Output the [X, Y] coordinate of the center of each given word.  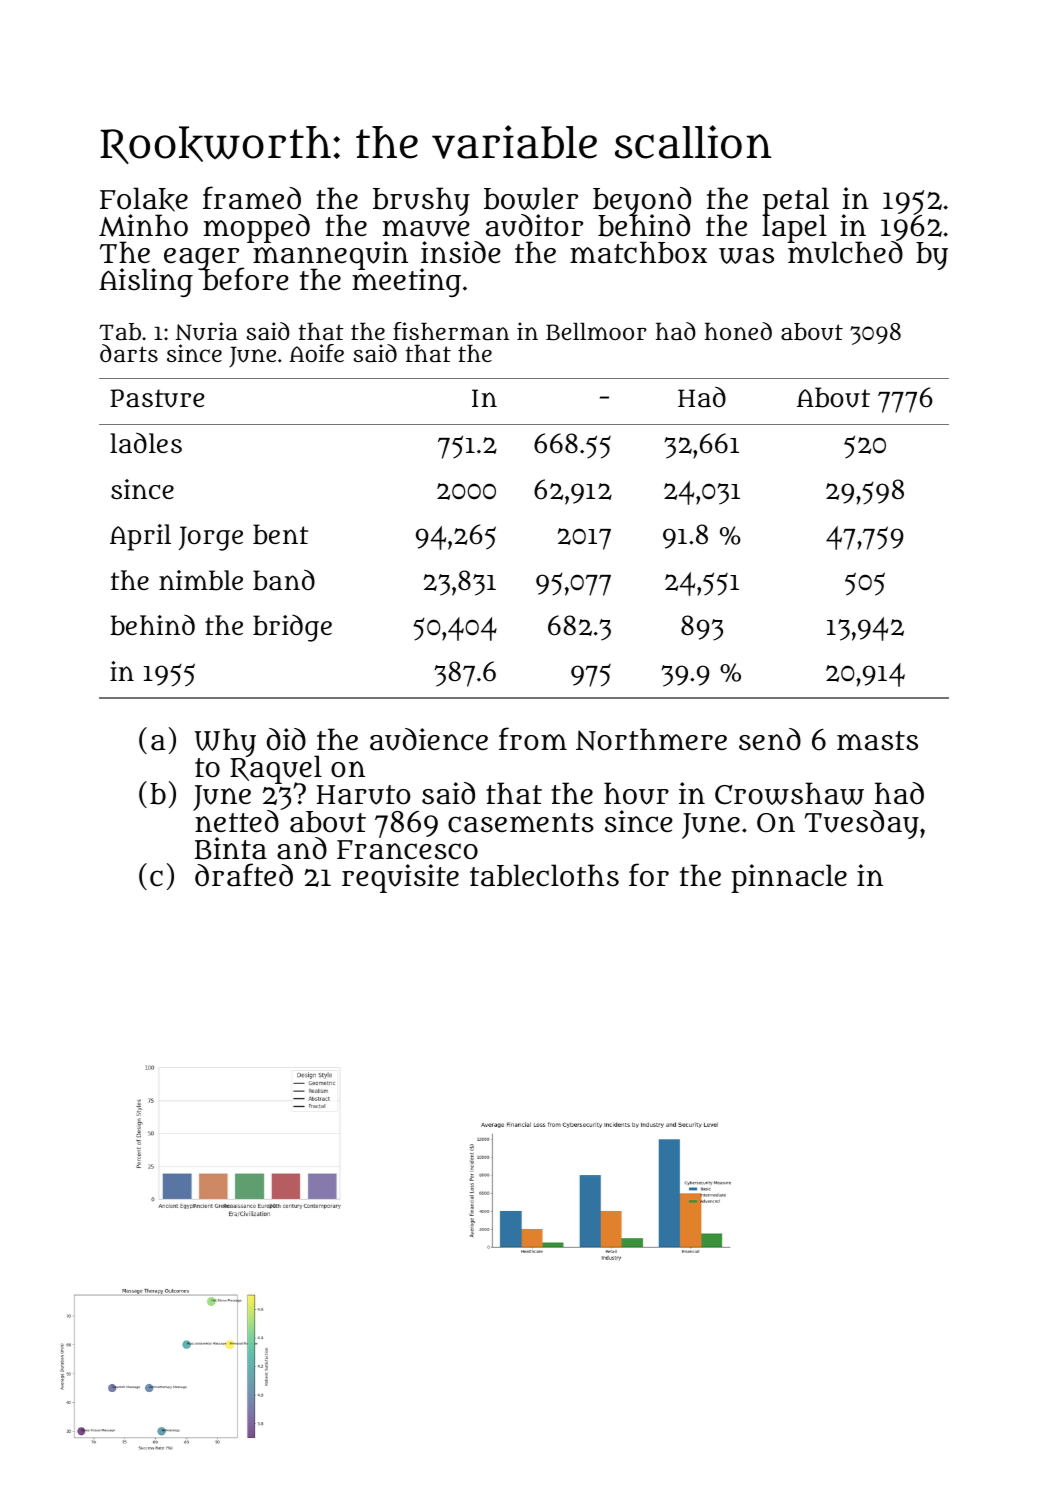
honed [738, 331]
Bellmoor [596, 332]
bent [280, 534]
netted [237, 822]
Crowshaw [789, 793]
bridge [292, 628]
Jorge [211, 538]
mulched [845, 253]
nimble [201, 580]
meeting [406, 283]
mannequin [330, 256]
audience [429, 739]
